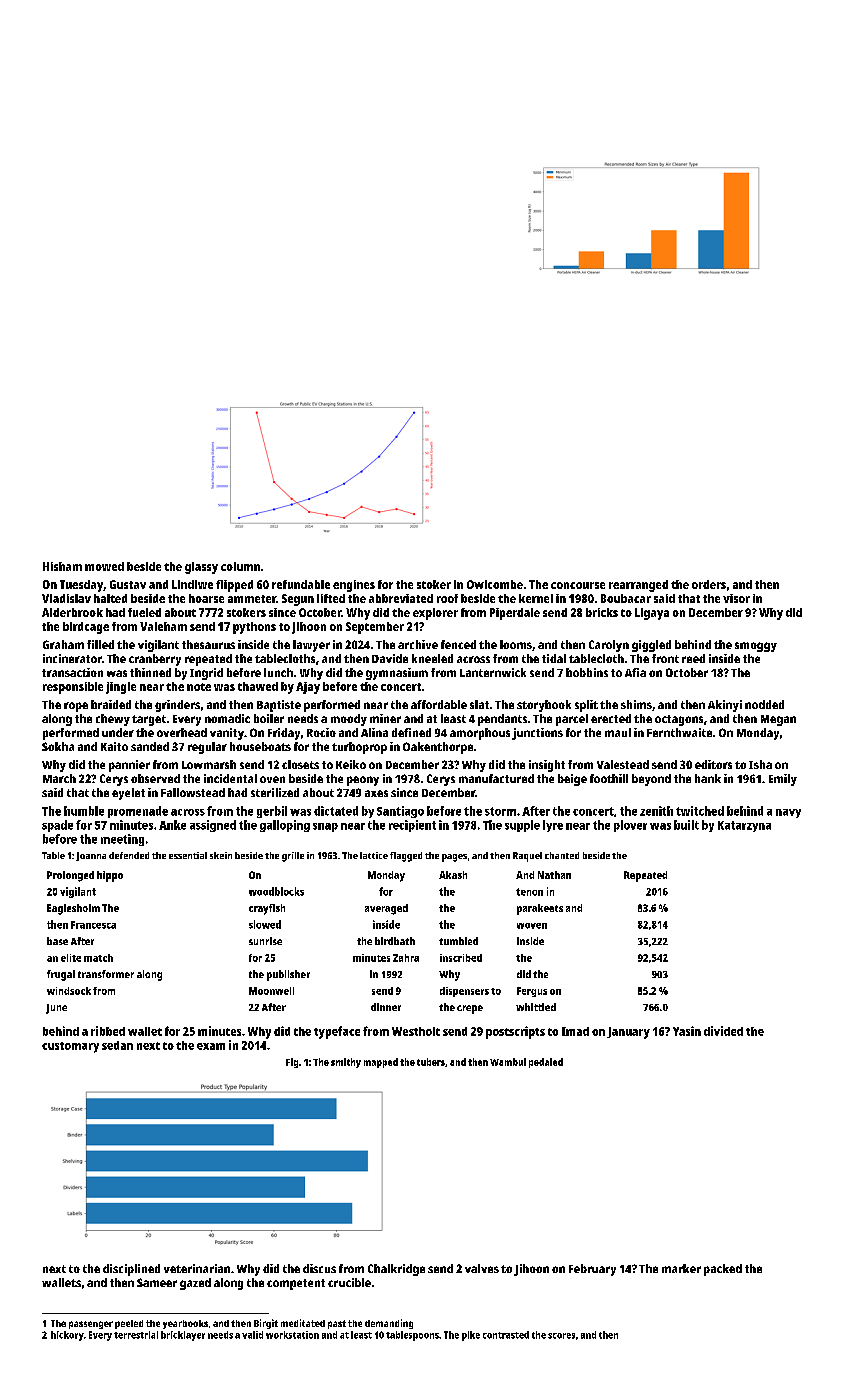 This screenshot has width=849, height=1400. I want to click on transformer, so click(106, 974).
